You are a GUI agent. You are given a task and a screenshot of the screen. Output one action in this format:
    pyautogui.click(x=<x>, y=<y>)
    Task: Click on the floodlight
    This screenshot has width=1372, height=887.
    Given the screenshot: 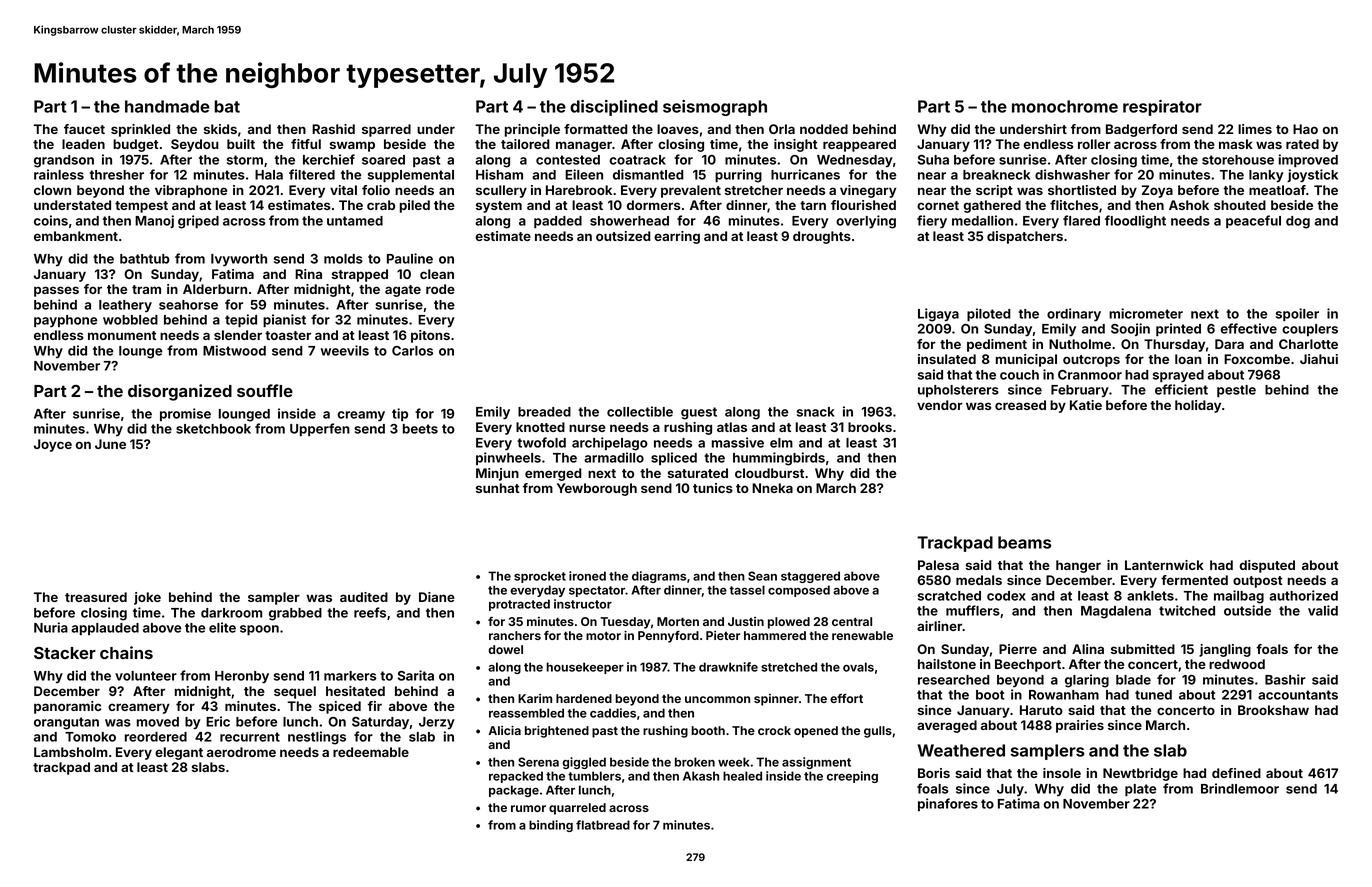 What is the action you would take?
    pyautogui.click(x=1135, y=222)
